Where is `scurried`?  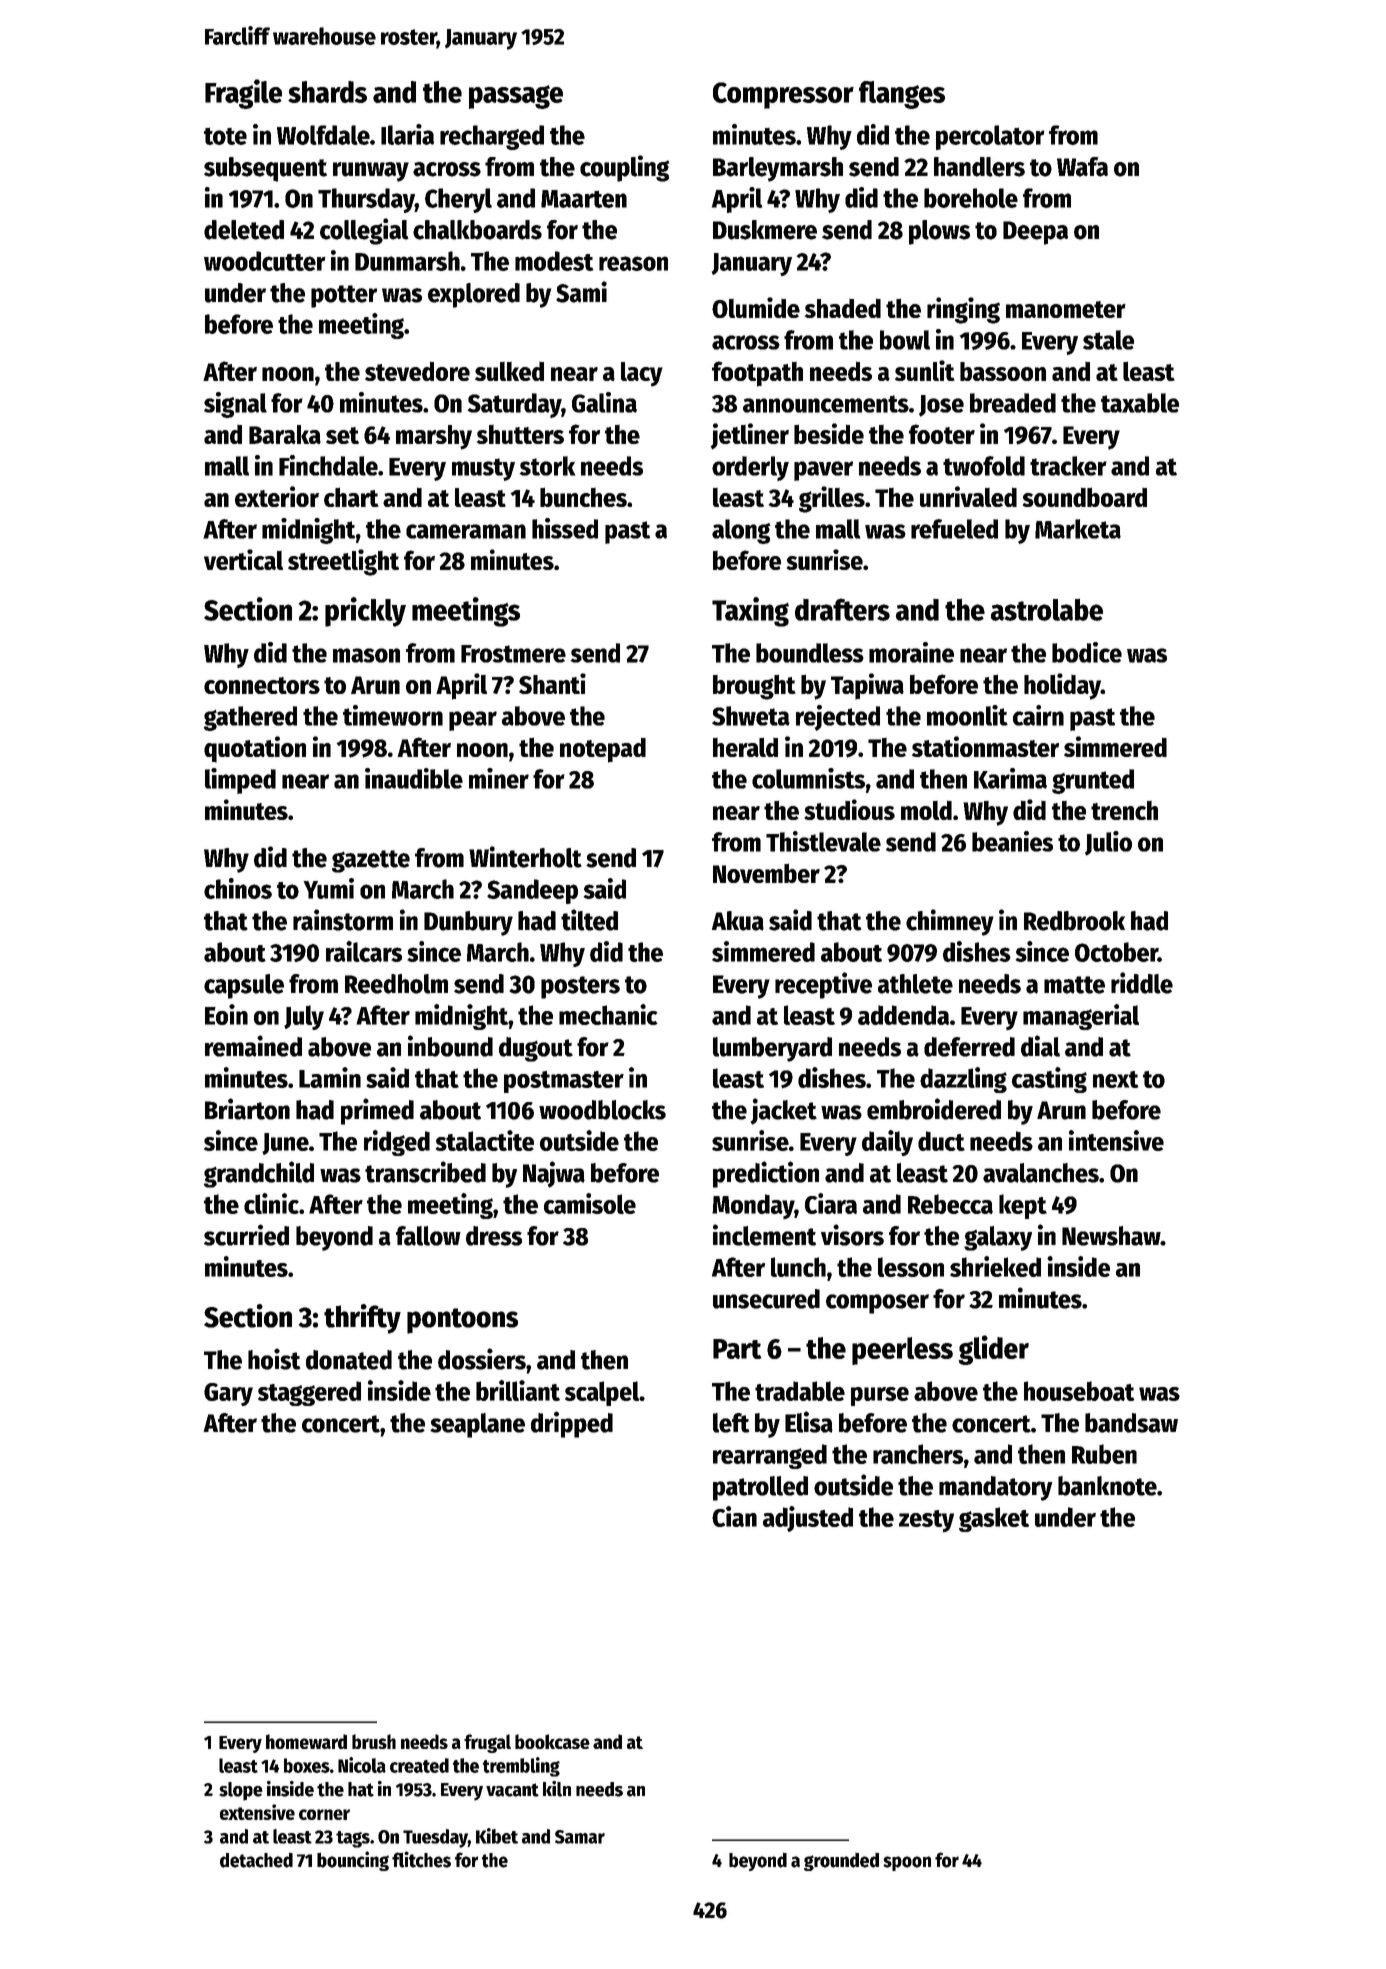 scurried is located at coordinates (246, 1235).
